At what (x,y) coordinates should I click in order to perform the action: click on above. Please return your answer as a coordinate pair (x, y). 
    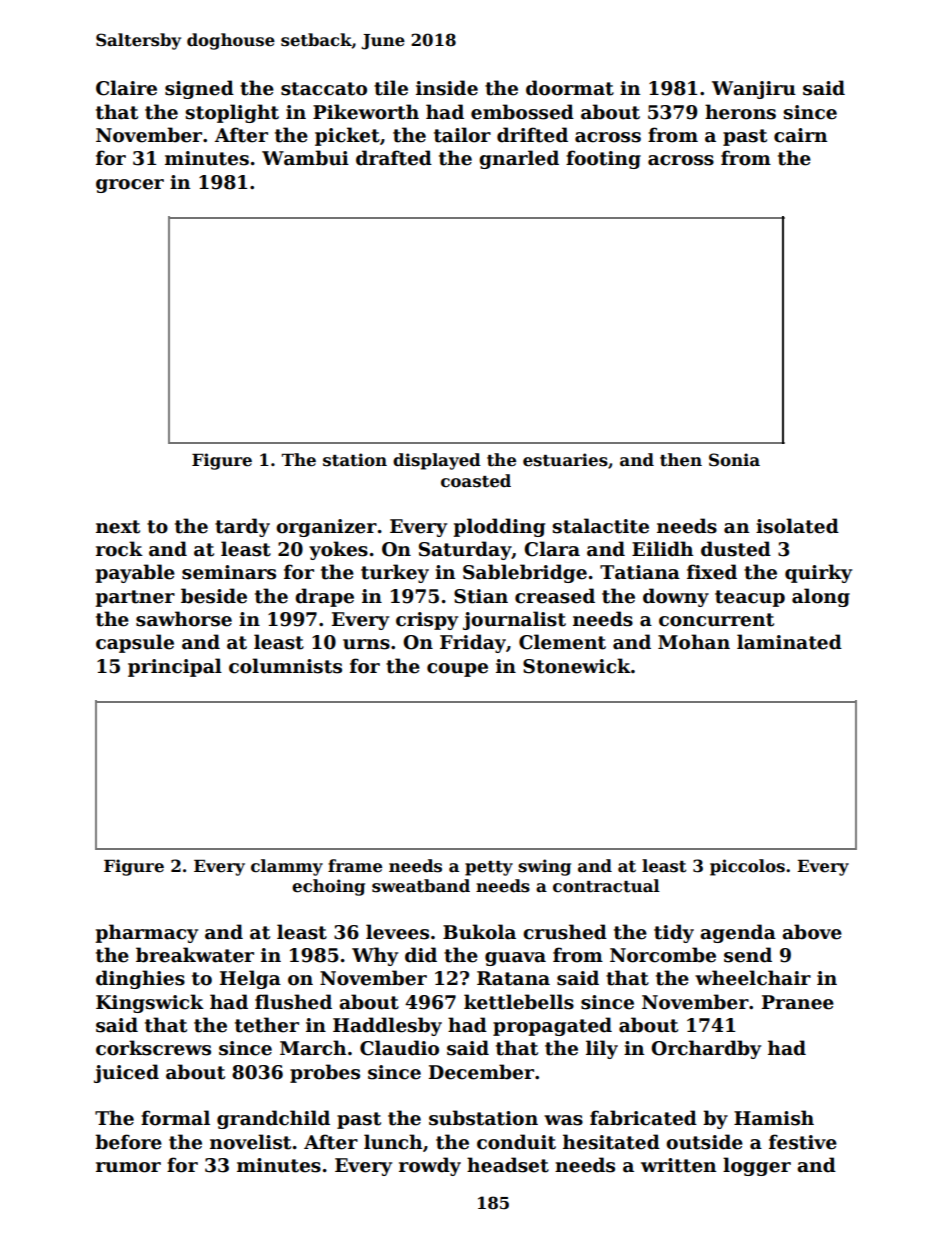
    Looking at the image, I should click on (812, 932).
